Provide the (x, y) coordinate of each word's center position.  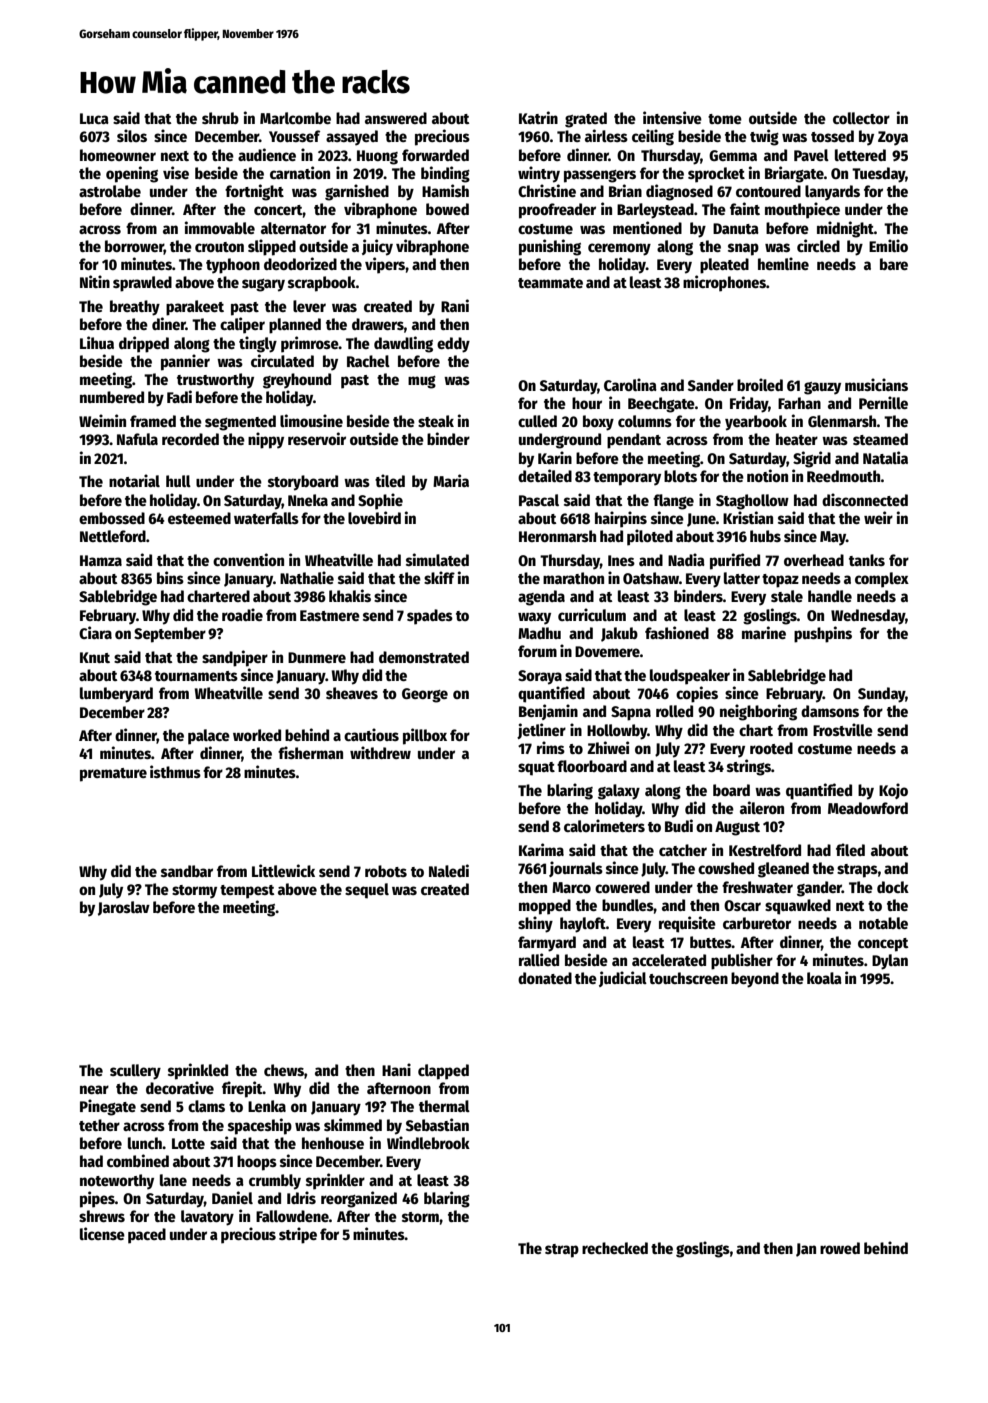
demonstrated (424, 657)
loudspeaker (690, 677)
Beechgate (661, 405)
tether (99, 1125)
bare (894, 264)
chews (284, 1070)
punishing (550, 247)
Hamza (101, 560)
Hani (396, 1069)
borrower (134, 247)
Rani (455, 305)
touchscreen (688, 978)
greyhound (297, 381)
